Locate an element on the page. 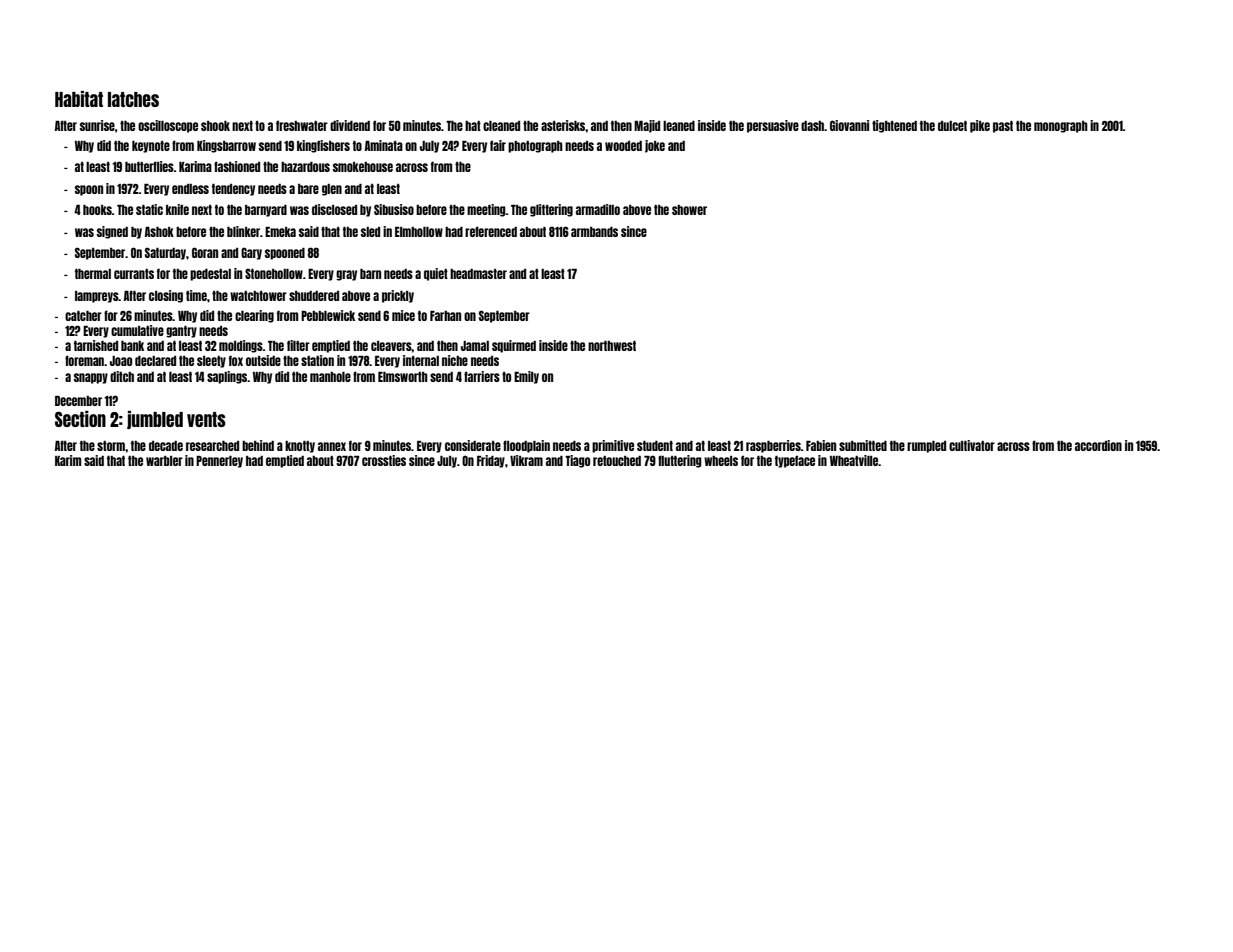 The image size is (1233, 952). Vikram is located at coordinates (526, 460).
